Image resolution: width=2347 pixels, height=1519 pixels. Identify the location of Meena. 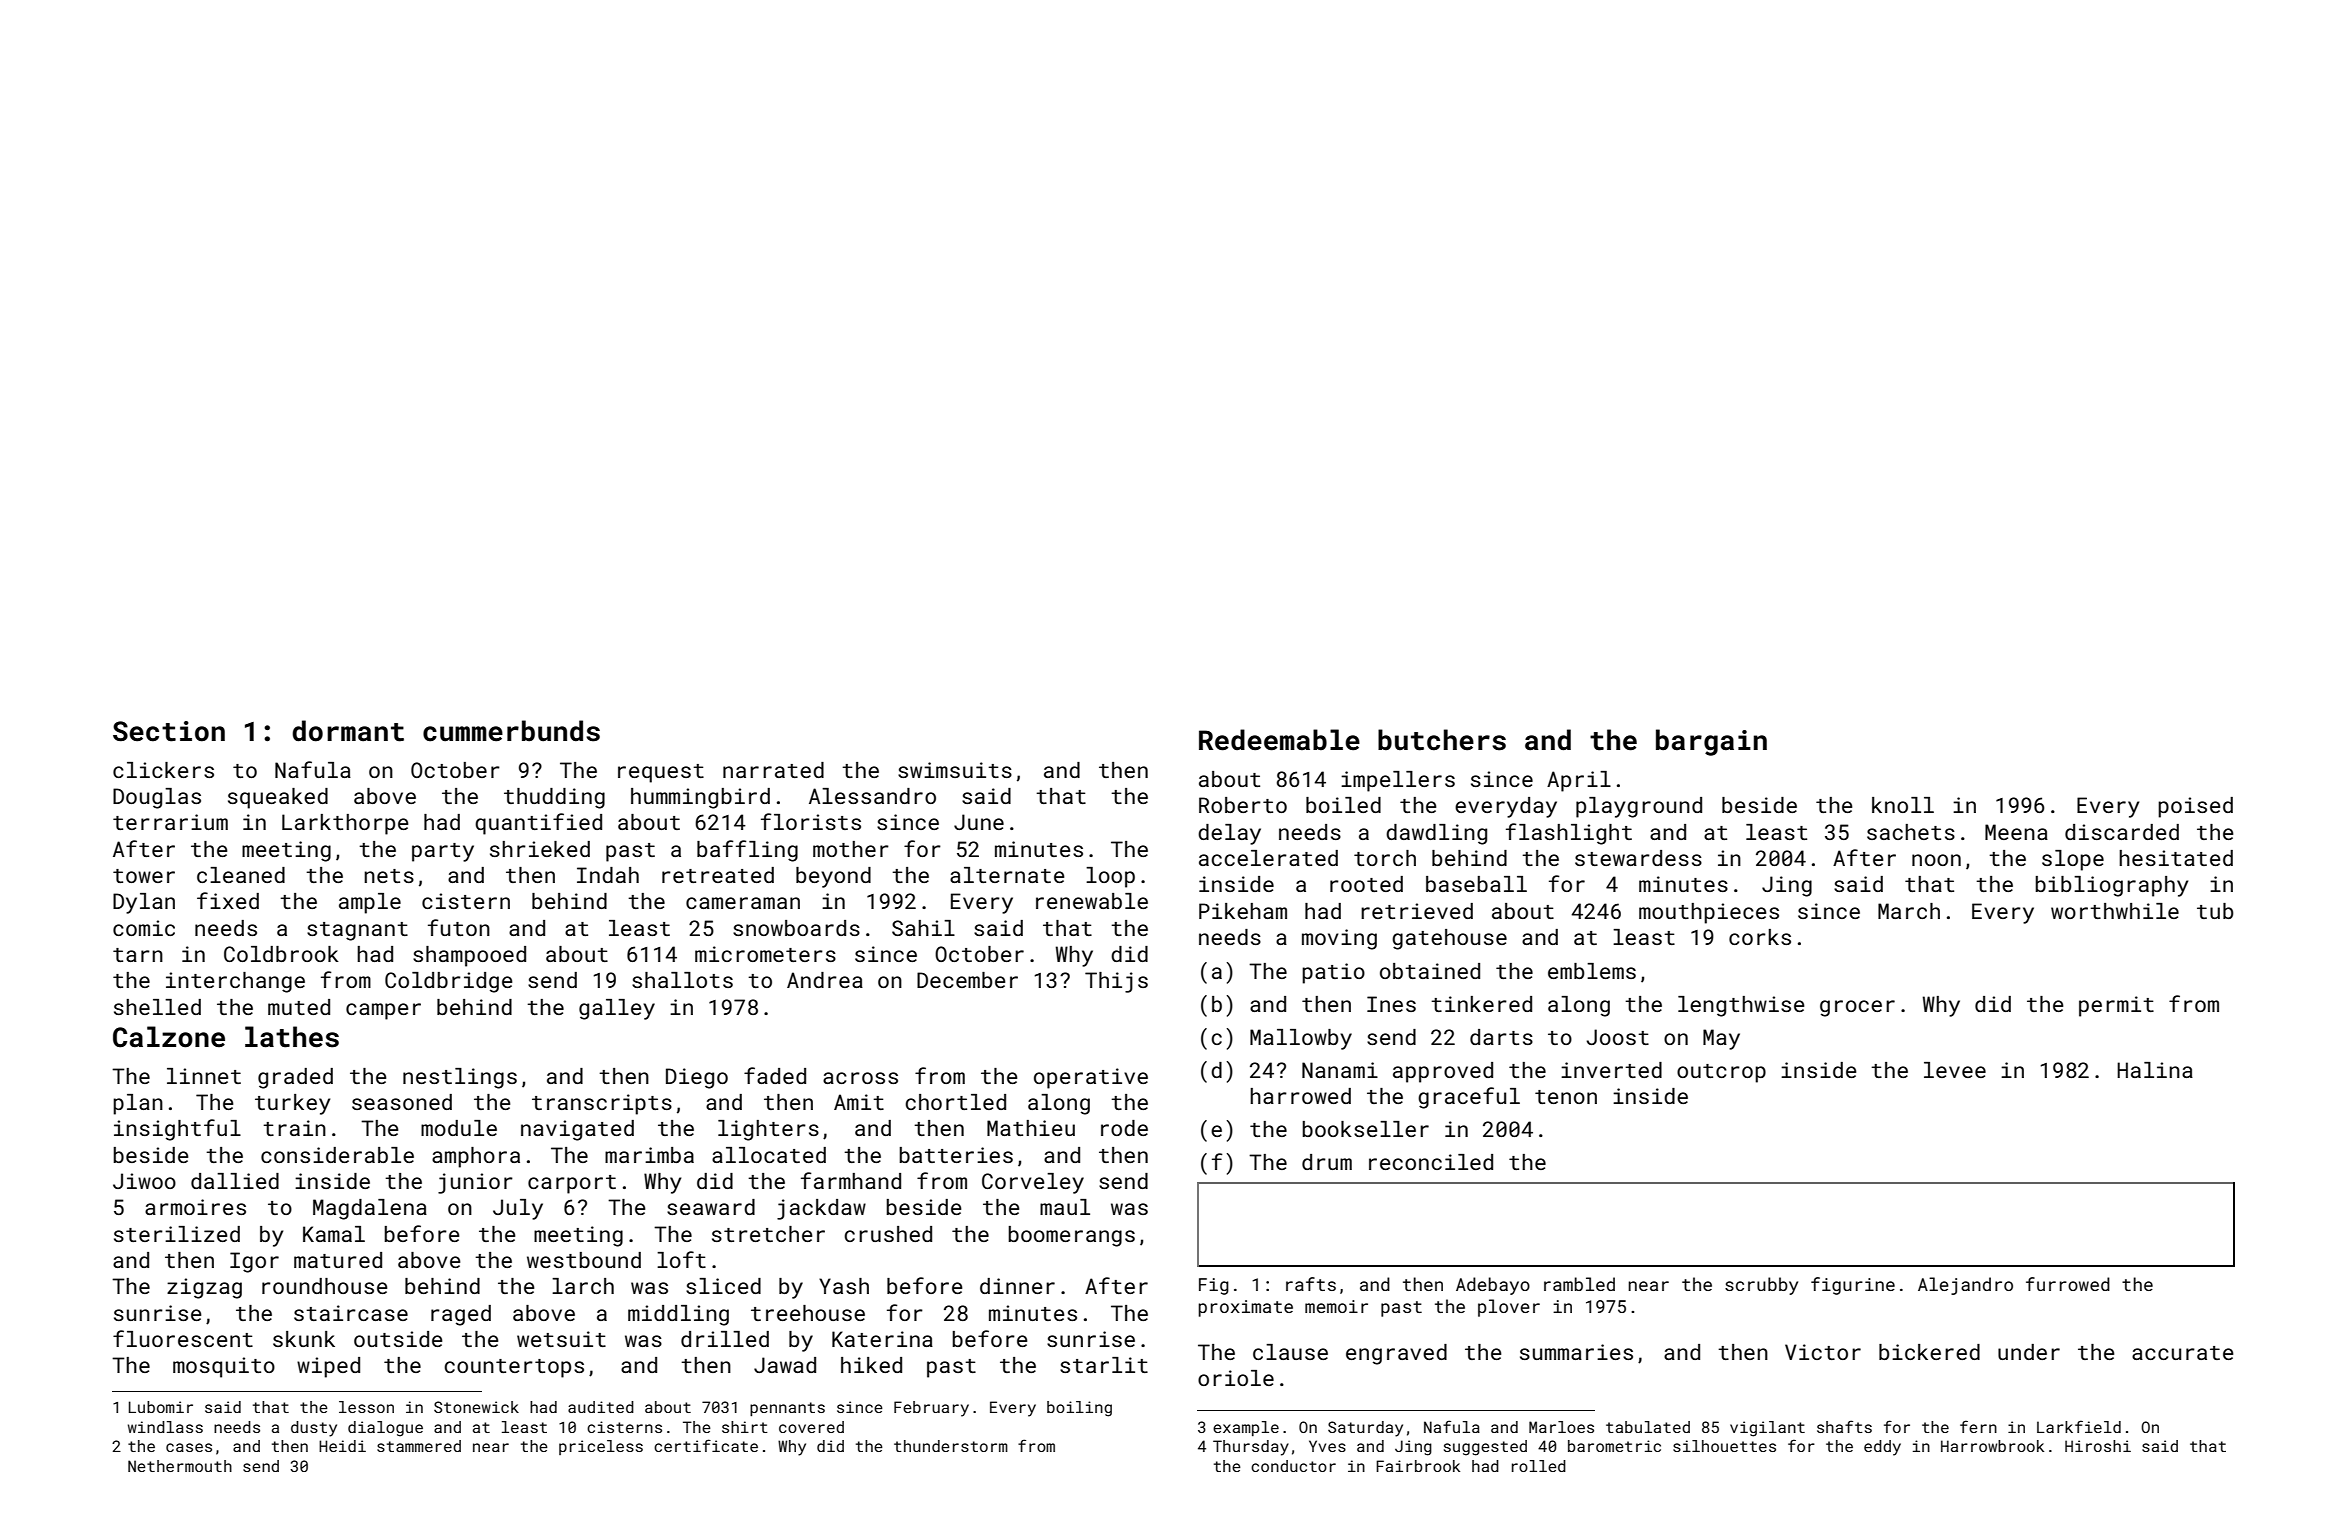
(2016, 832).
